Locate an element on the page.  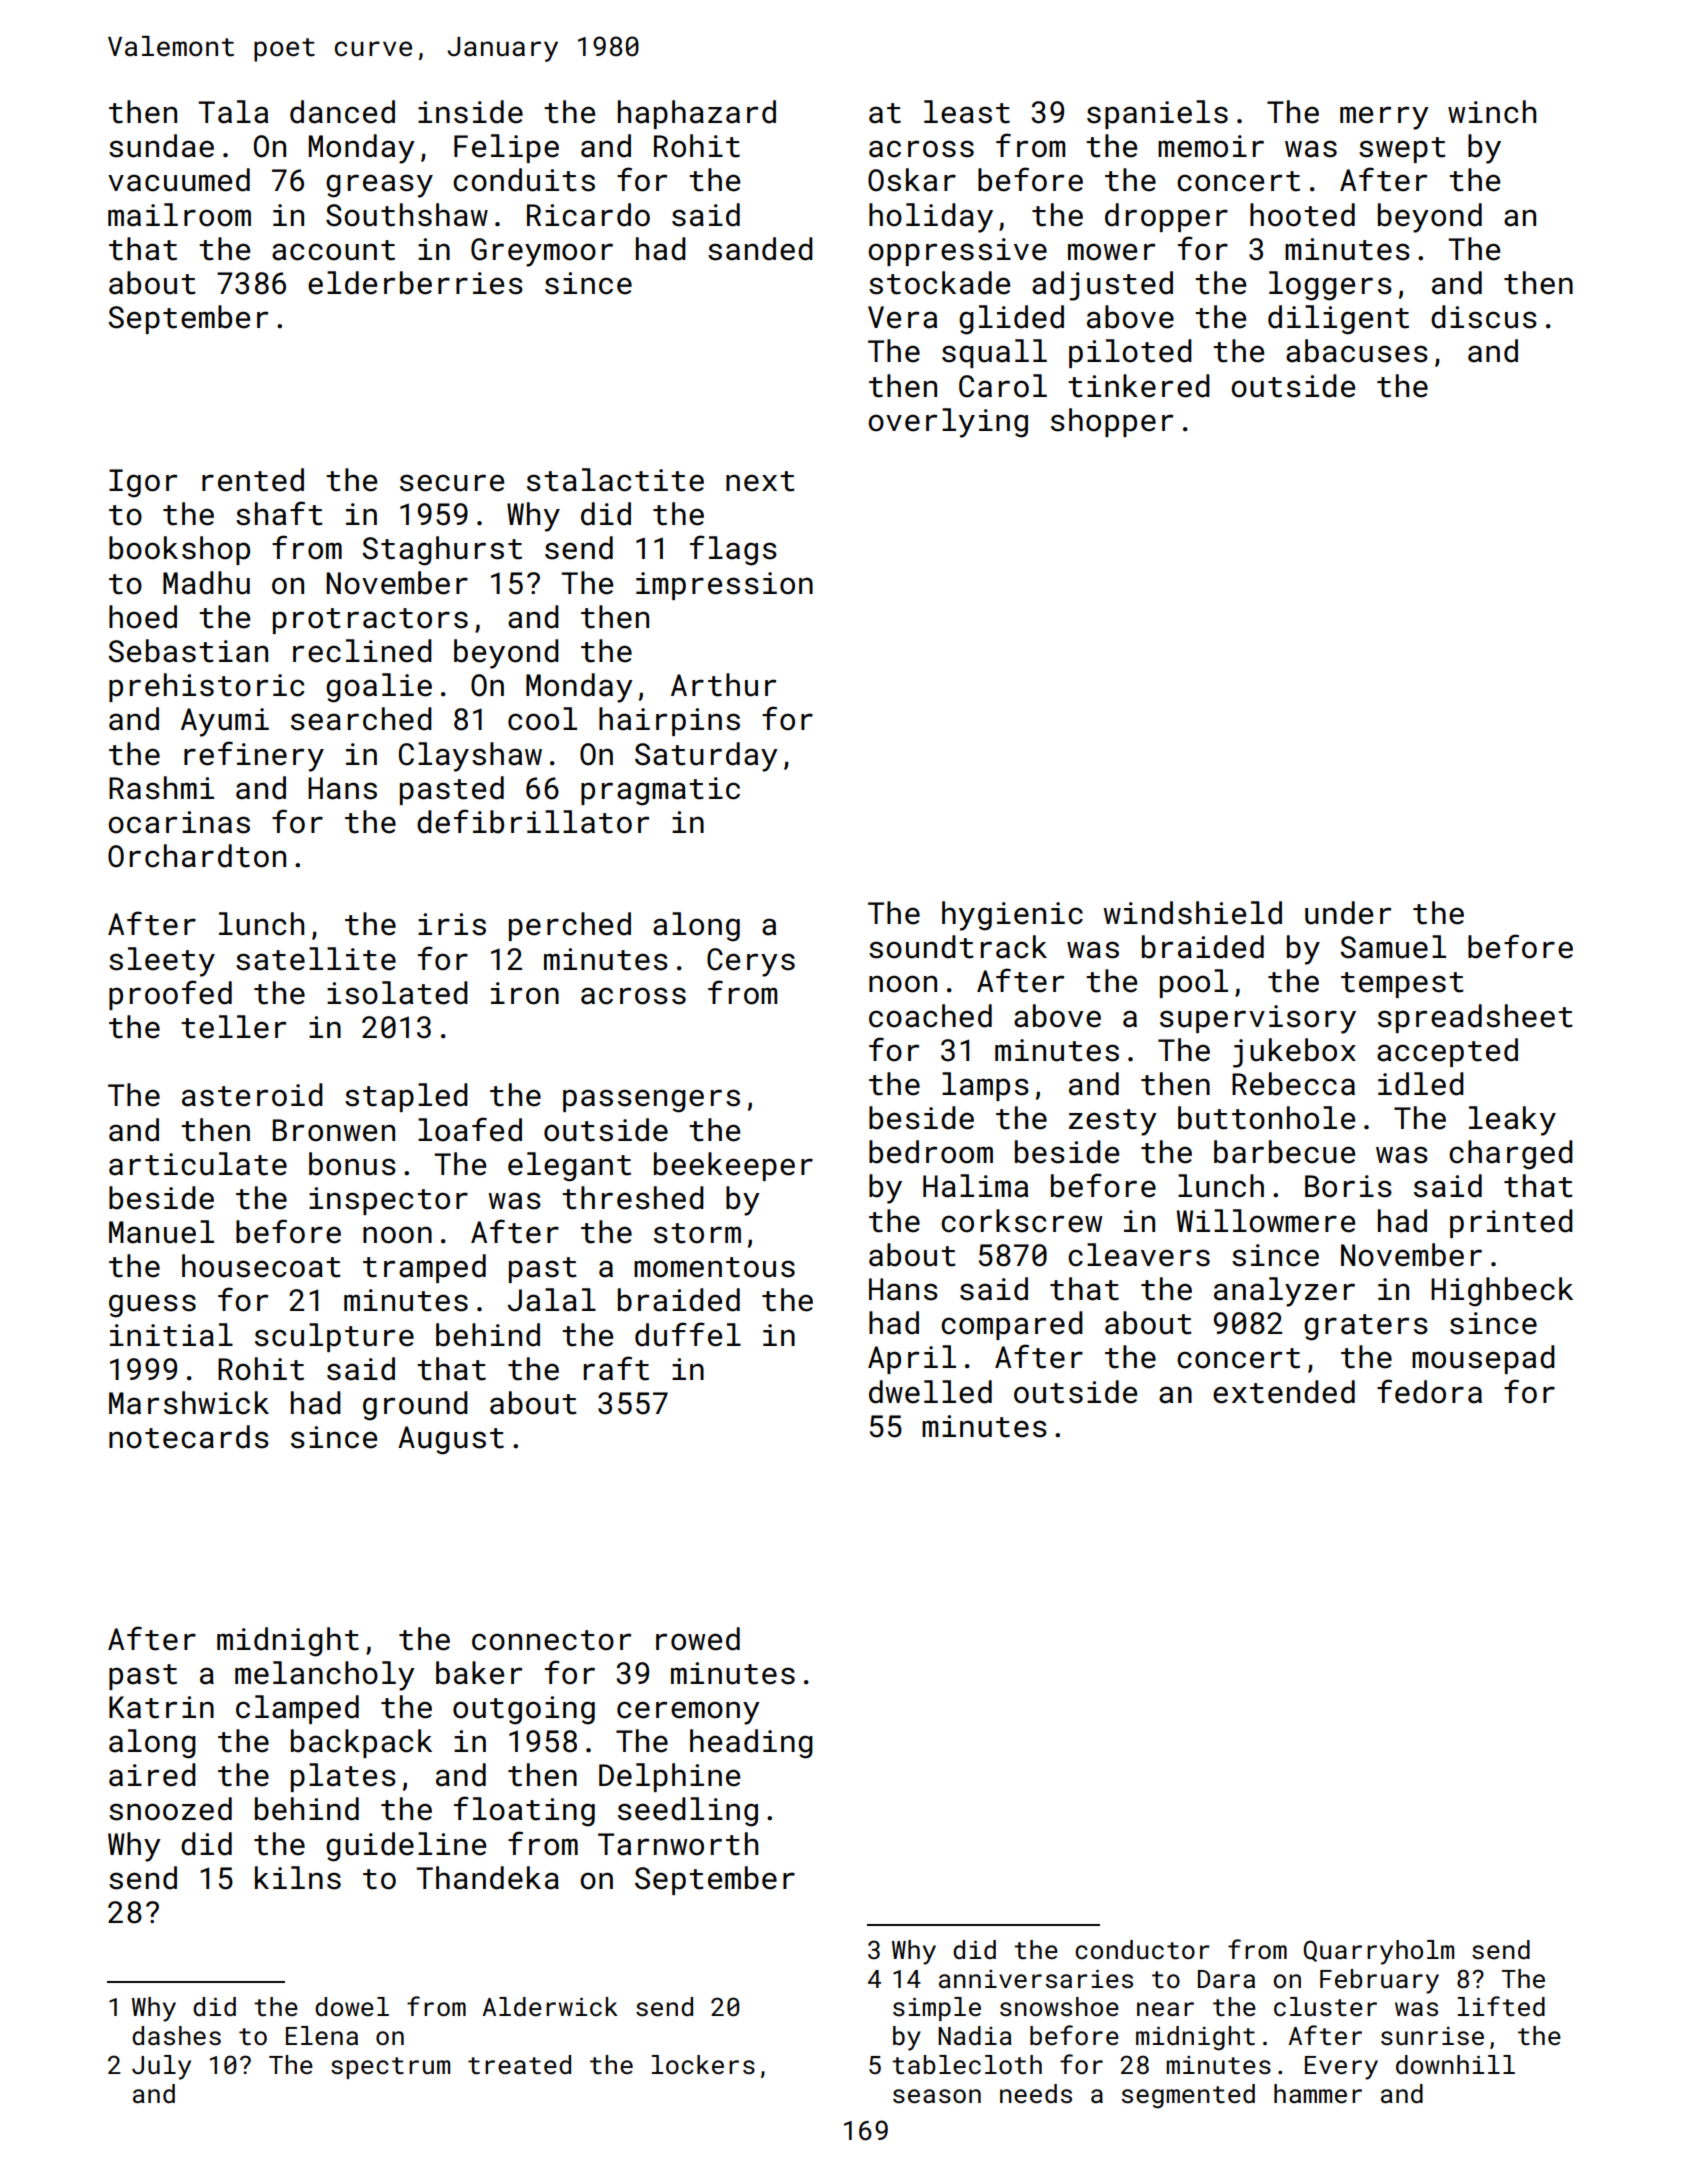
discus is located at coordinates (1484, 317).
